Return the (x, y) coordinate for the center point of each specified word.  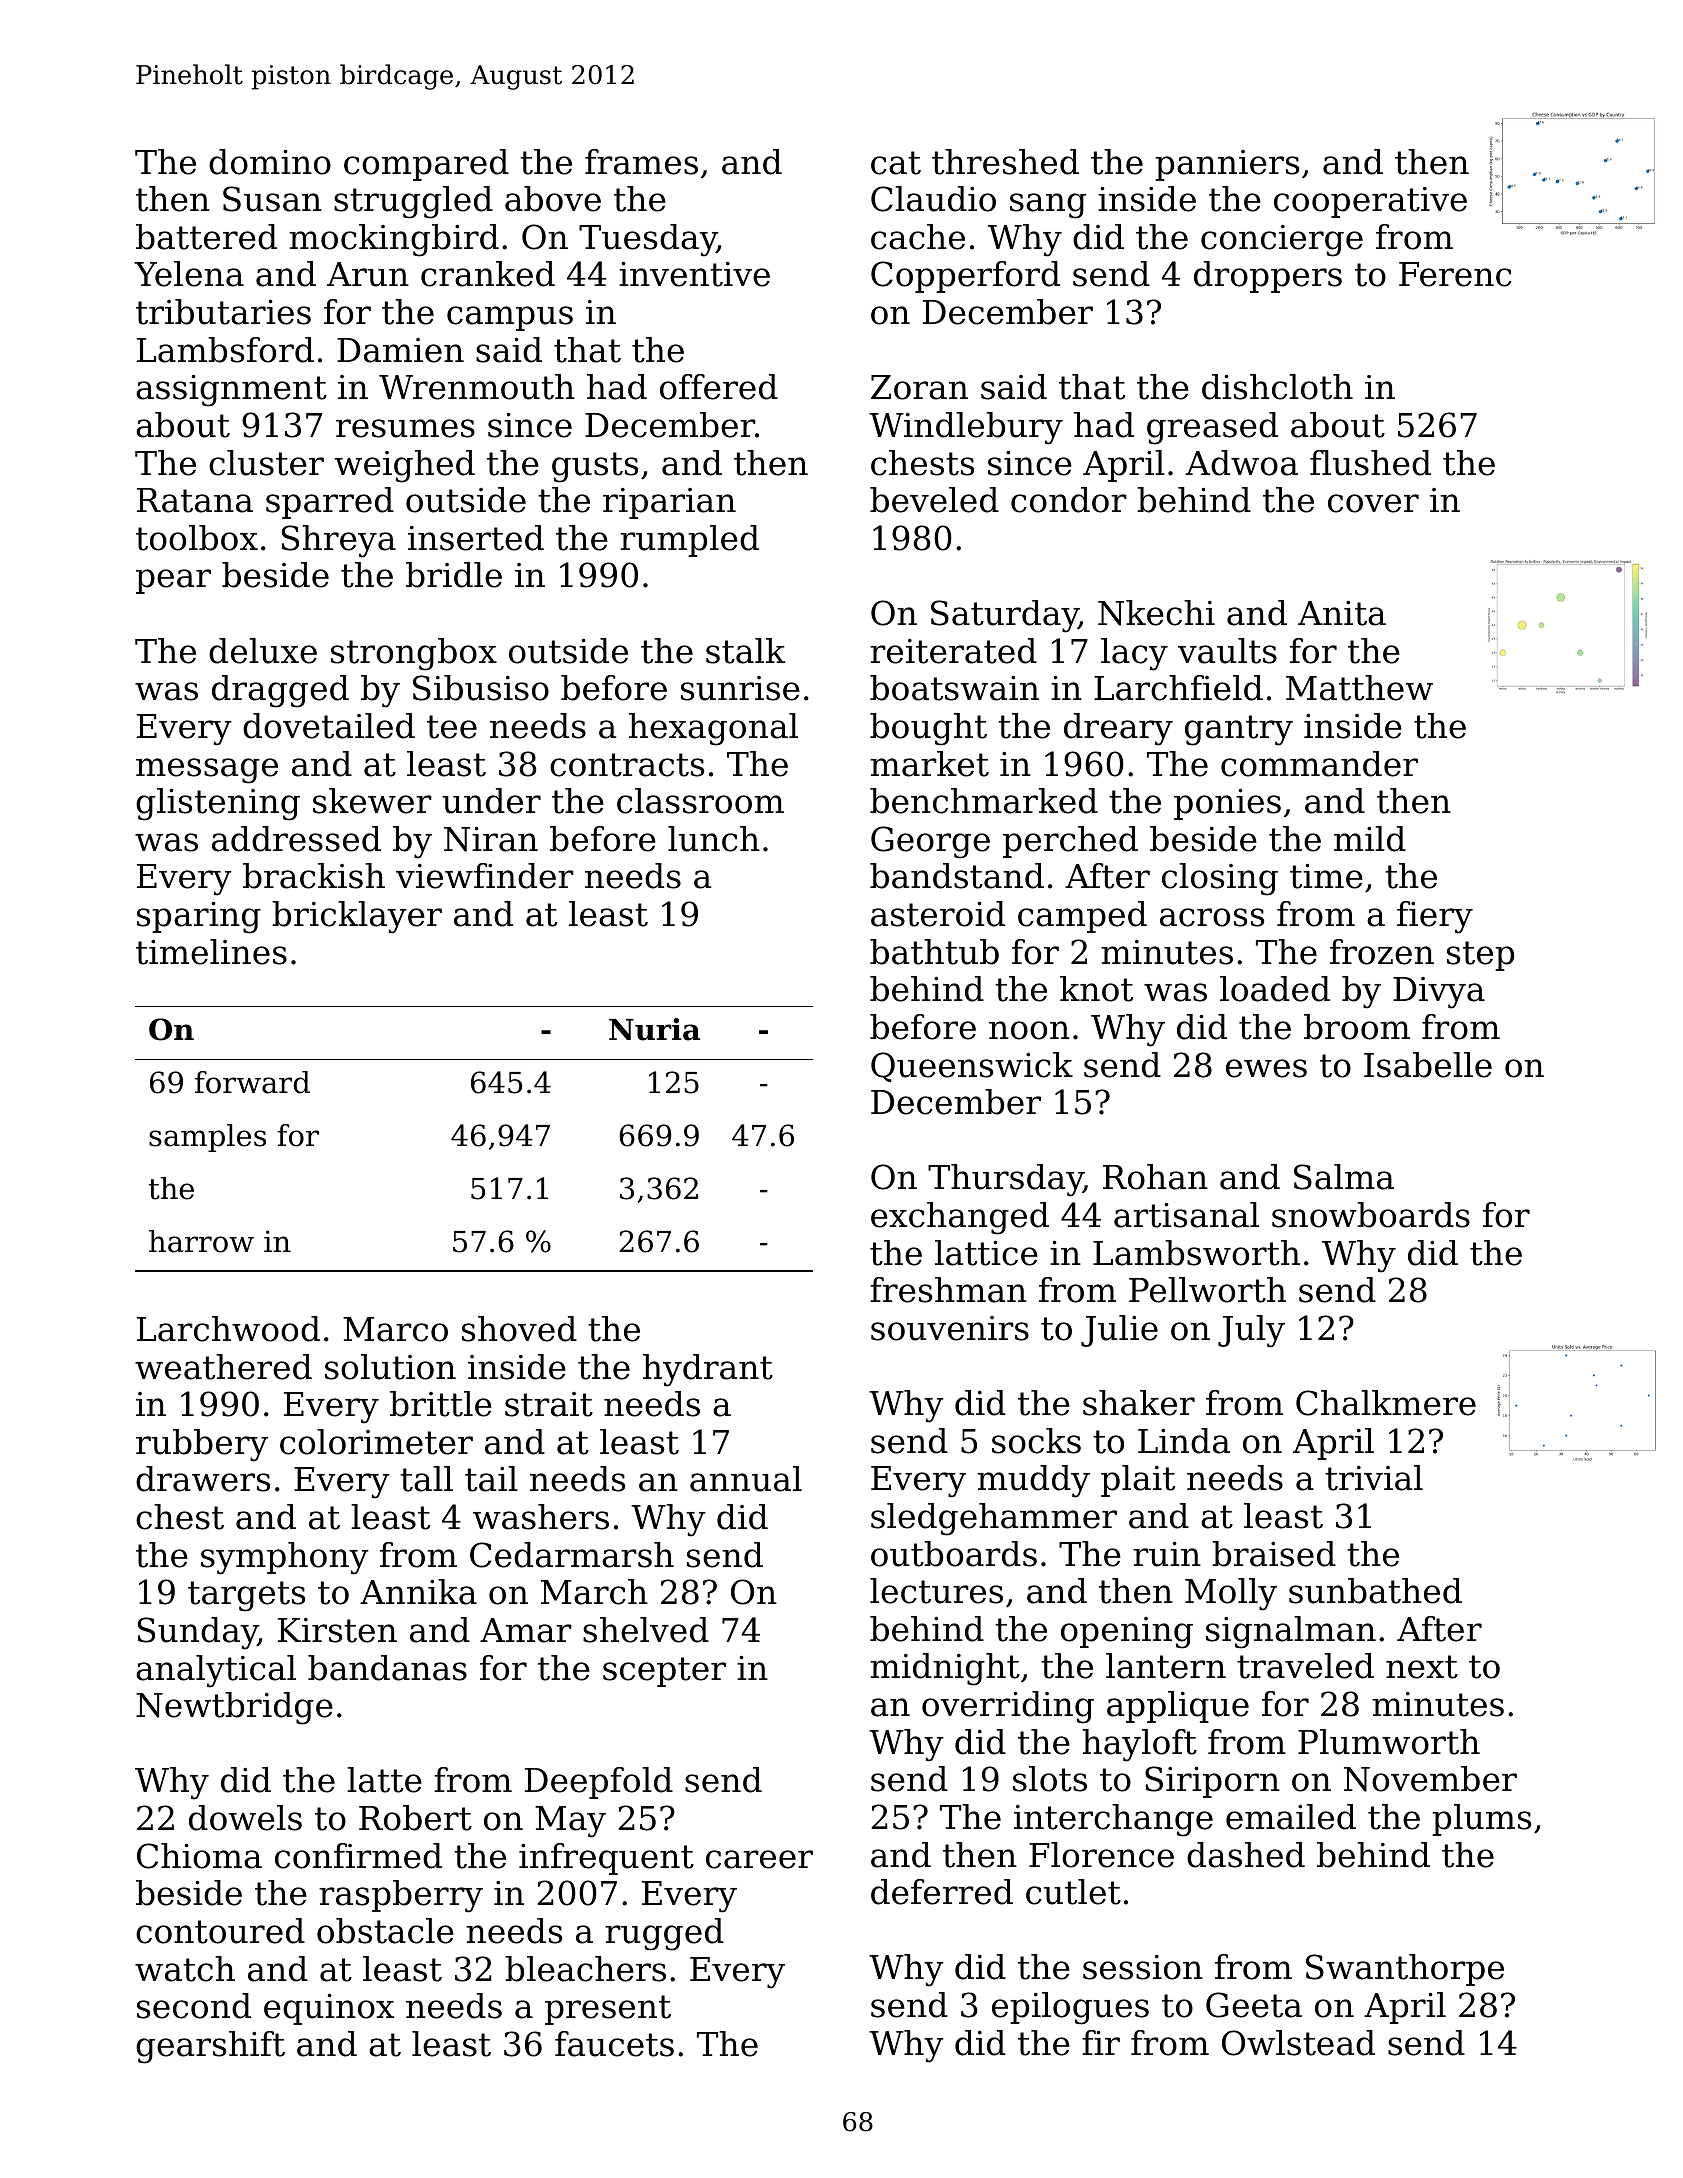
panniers (1227, 165)
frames (641, 162)
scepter (664, 1672)
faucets (614, 2044)
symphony (285, 1558)
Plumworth (1389, 1742)
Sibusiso (481, 688)
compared (426, 165)
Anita (1342, 613)
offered (719, 387)
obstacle (385, 1931)
